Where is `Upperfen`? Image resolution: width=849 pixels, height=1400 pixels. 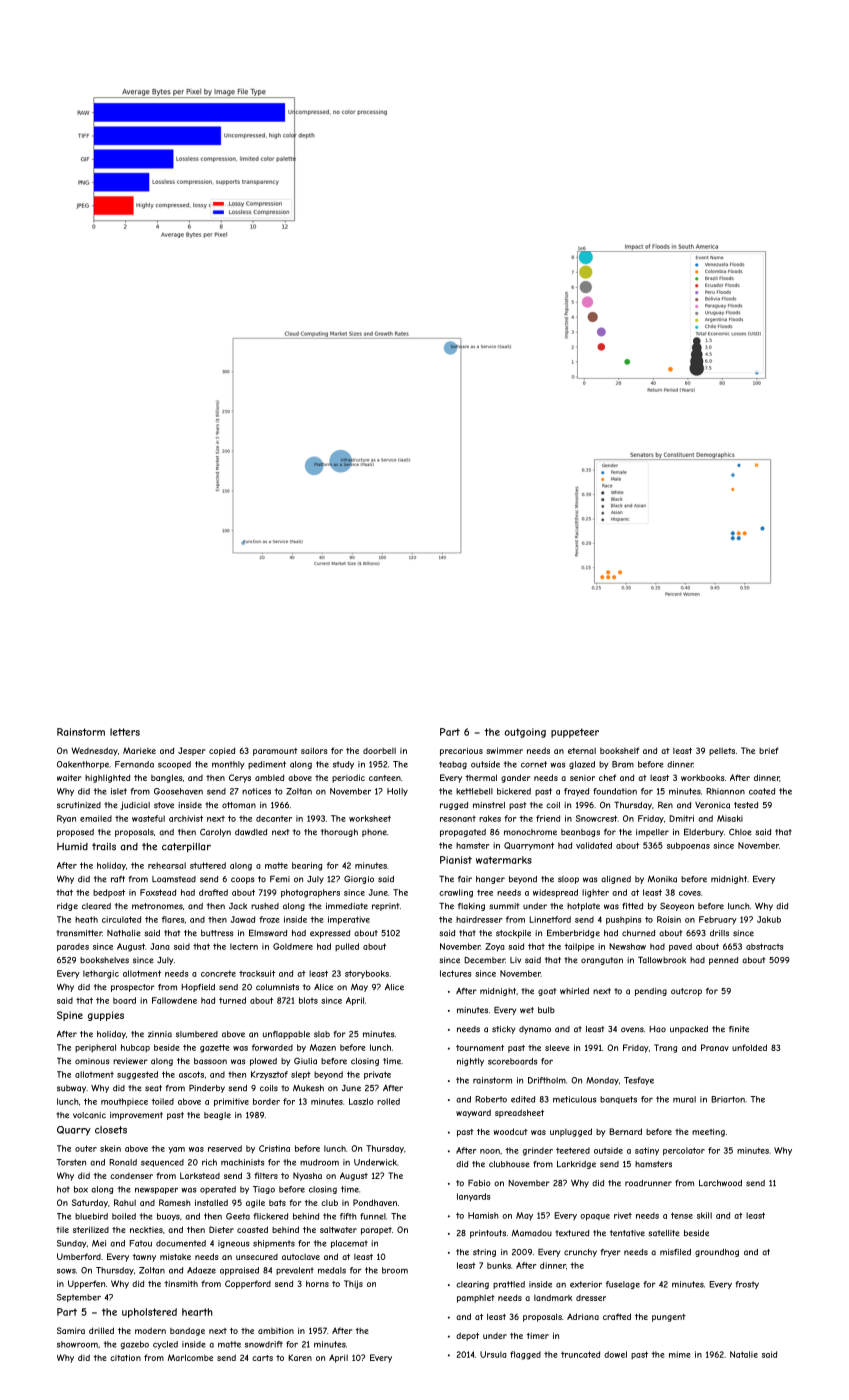
Upperfen is located at coordinates (86, 1284).
